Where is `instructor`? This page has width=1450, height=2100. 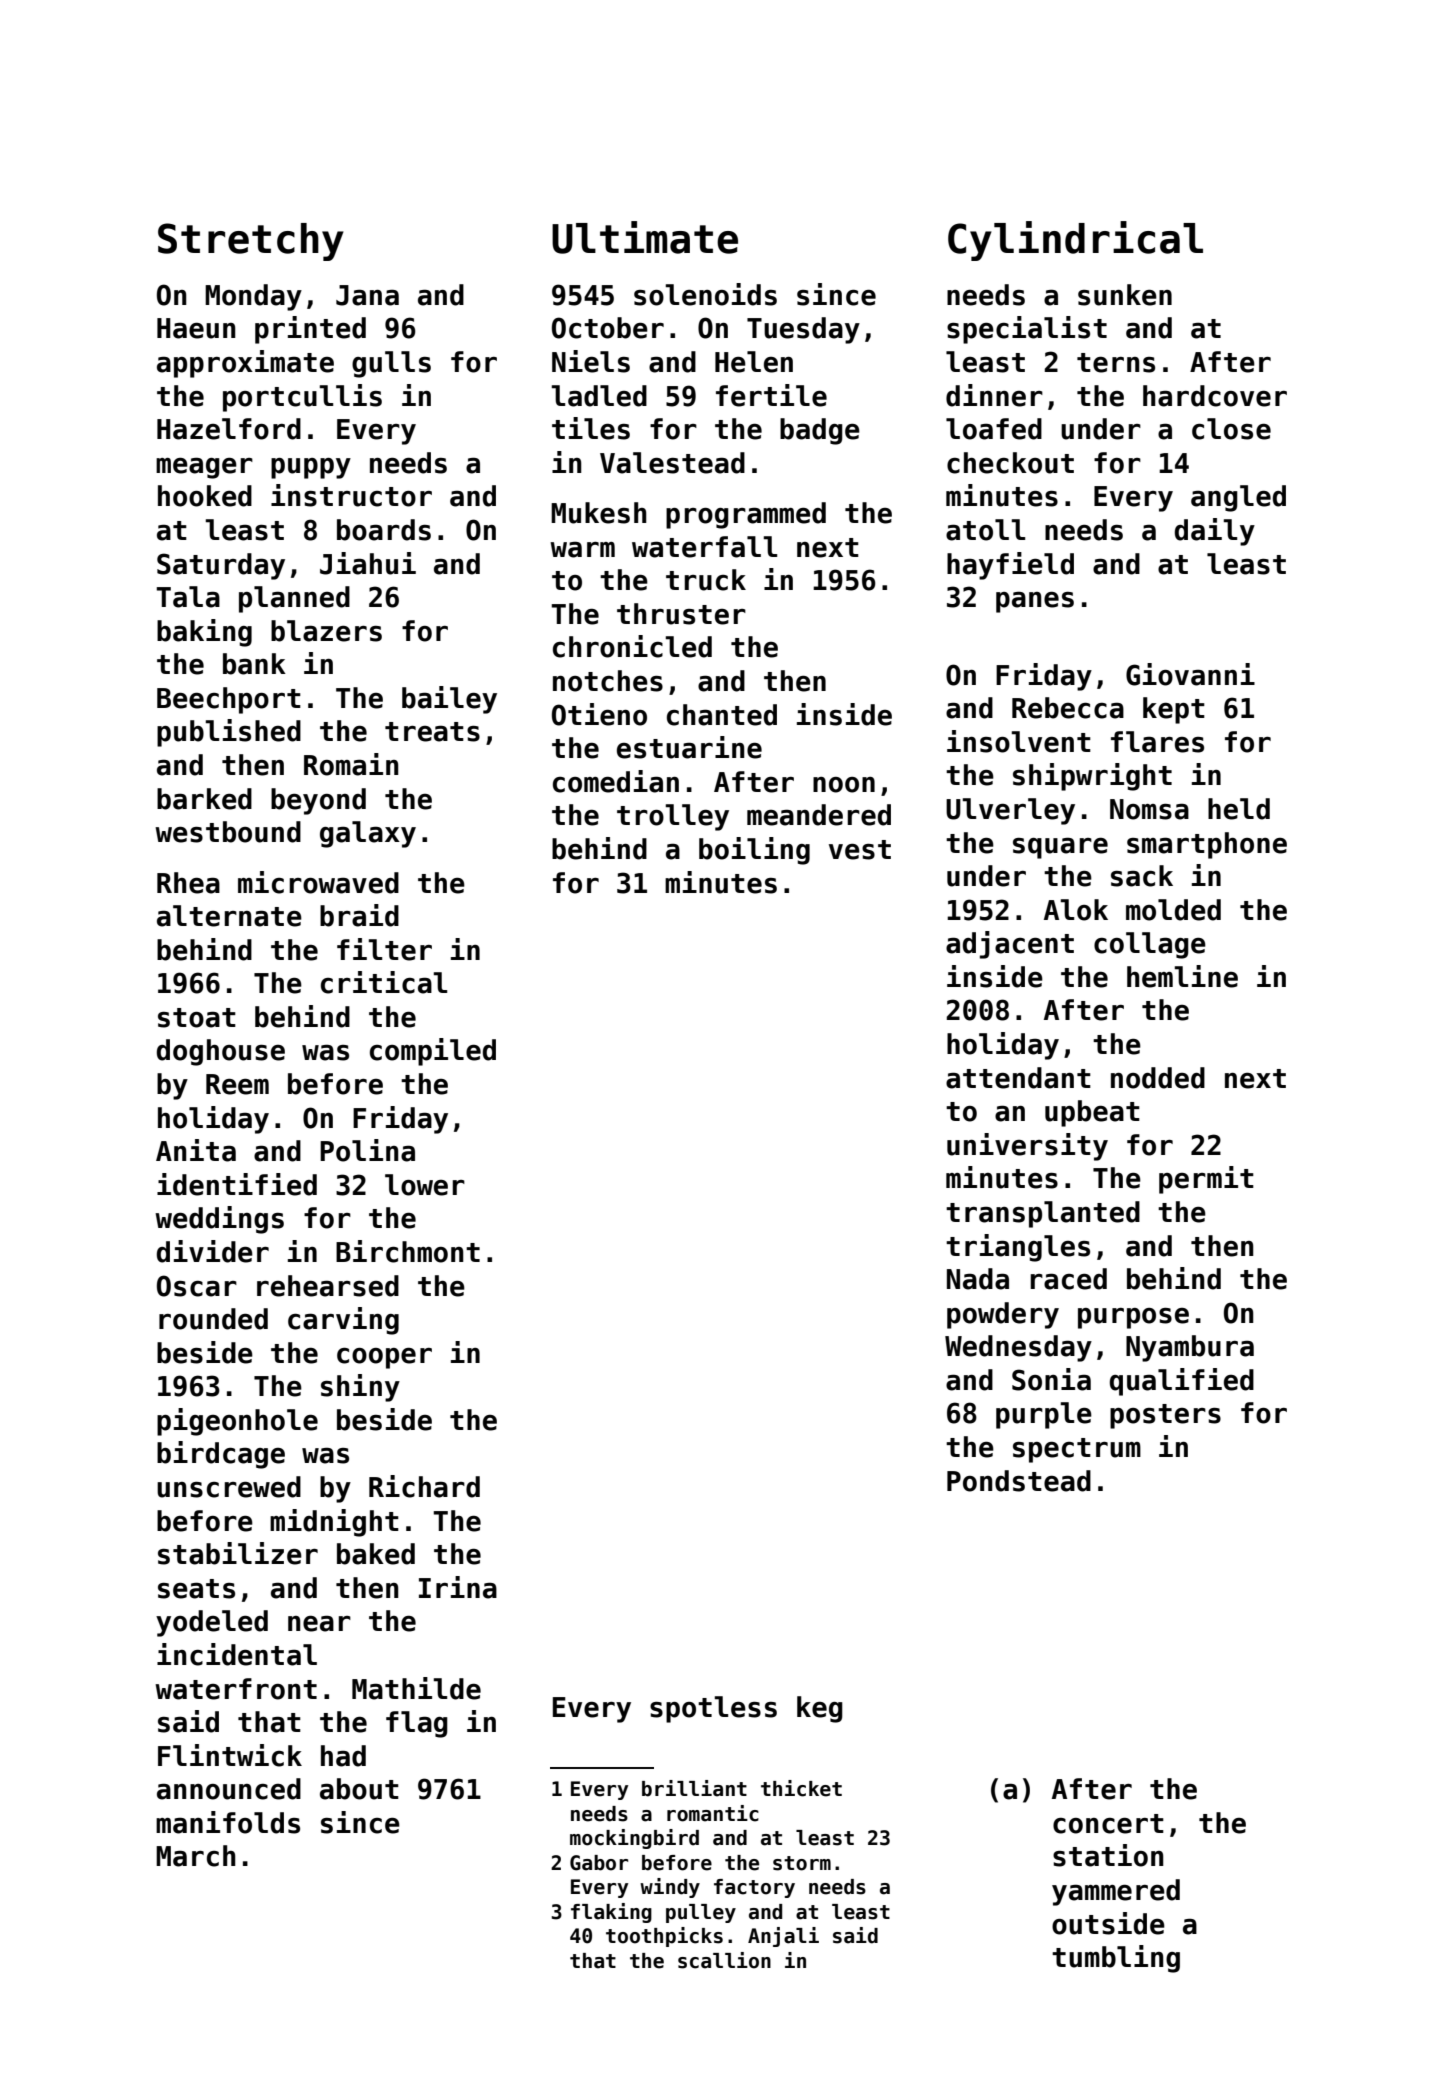 instructor is located at coordinates (351, 495).
